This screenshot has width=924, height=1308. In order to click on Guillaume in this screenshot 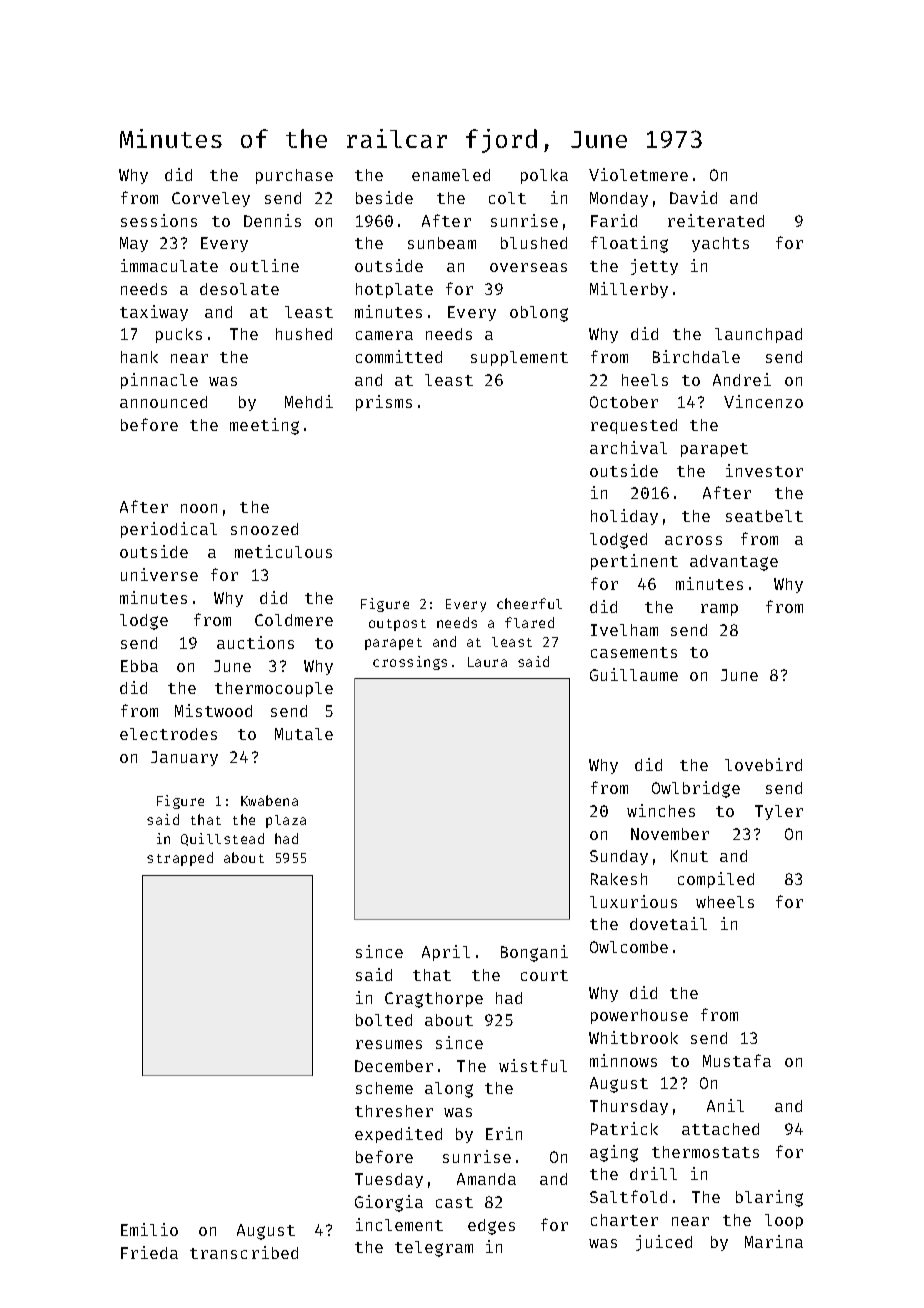, I will do `click(634, 674)`.
